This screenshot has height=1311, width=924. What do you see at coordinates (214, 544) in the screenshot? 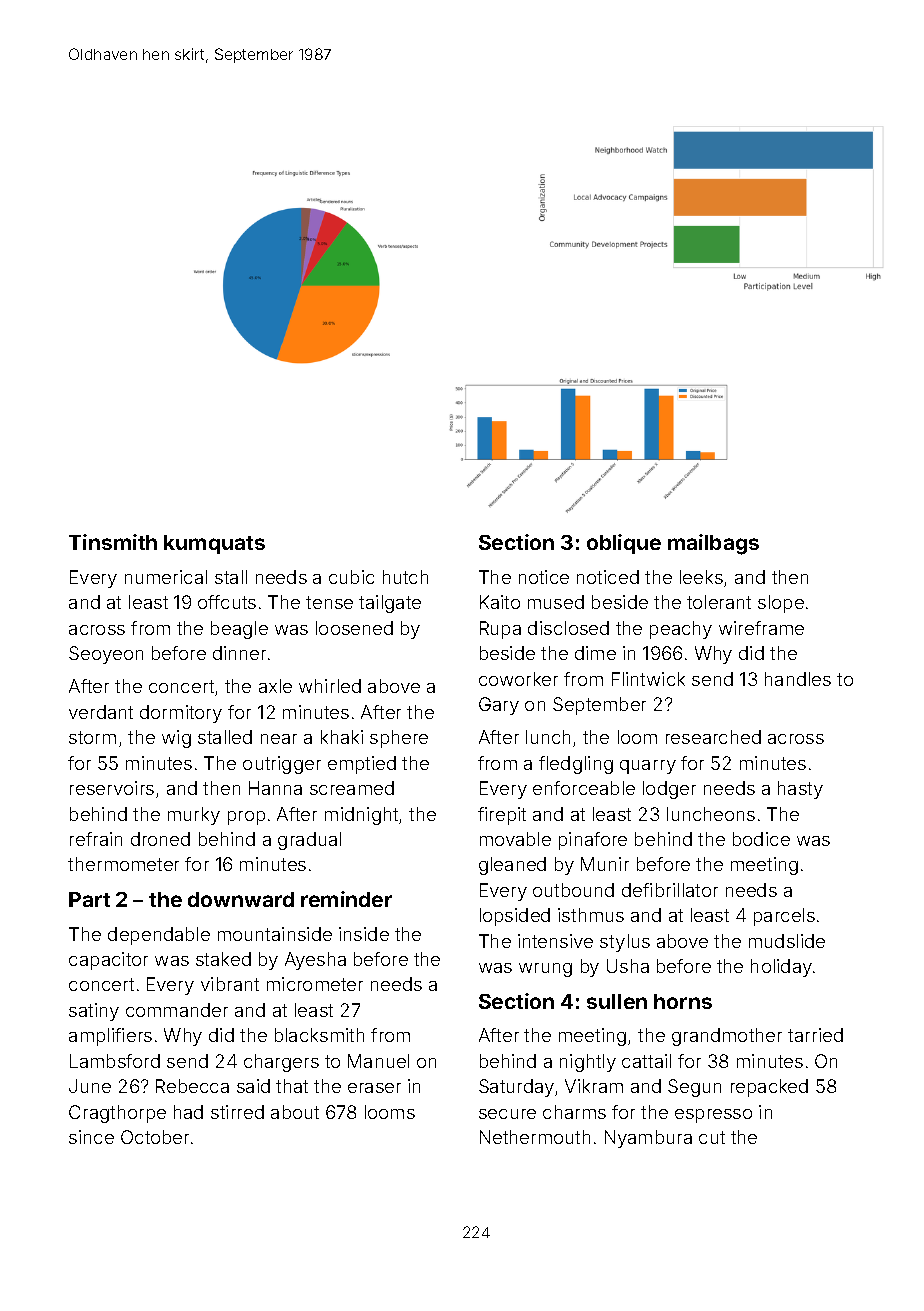
I see `kumquats` at bounding box center [214, 544].
